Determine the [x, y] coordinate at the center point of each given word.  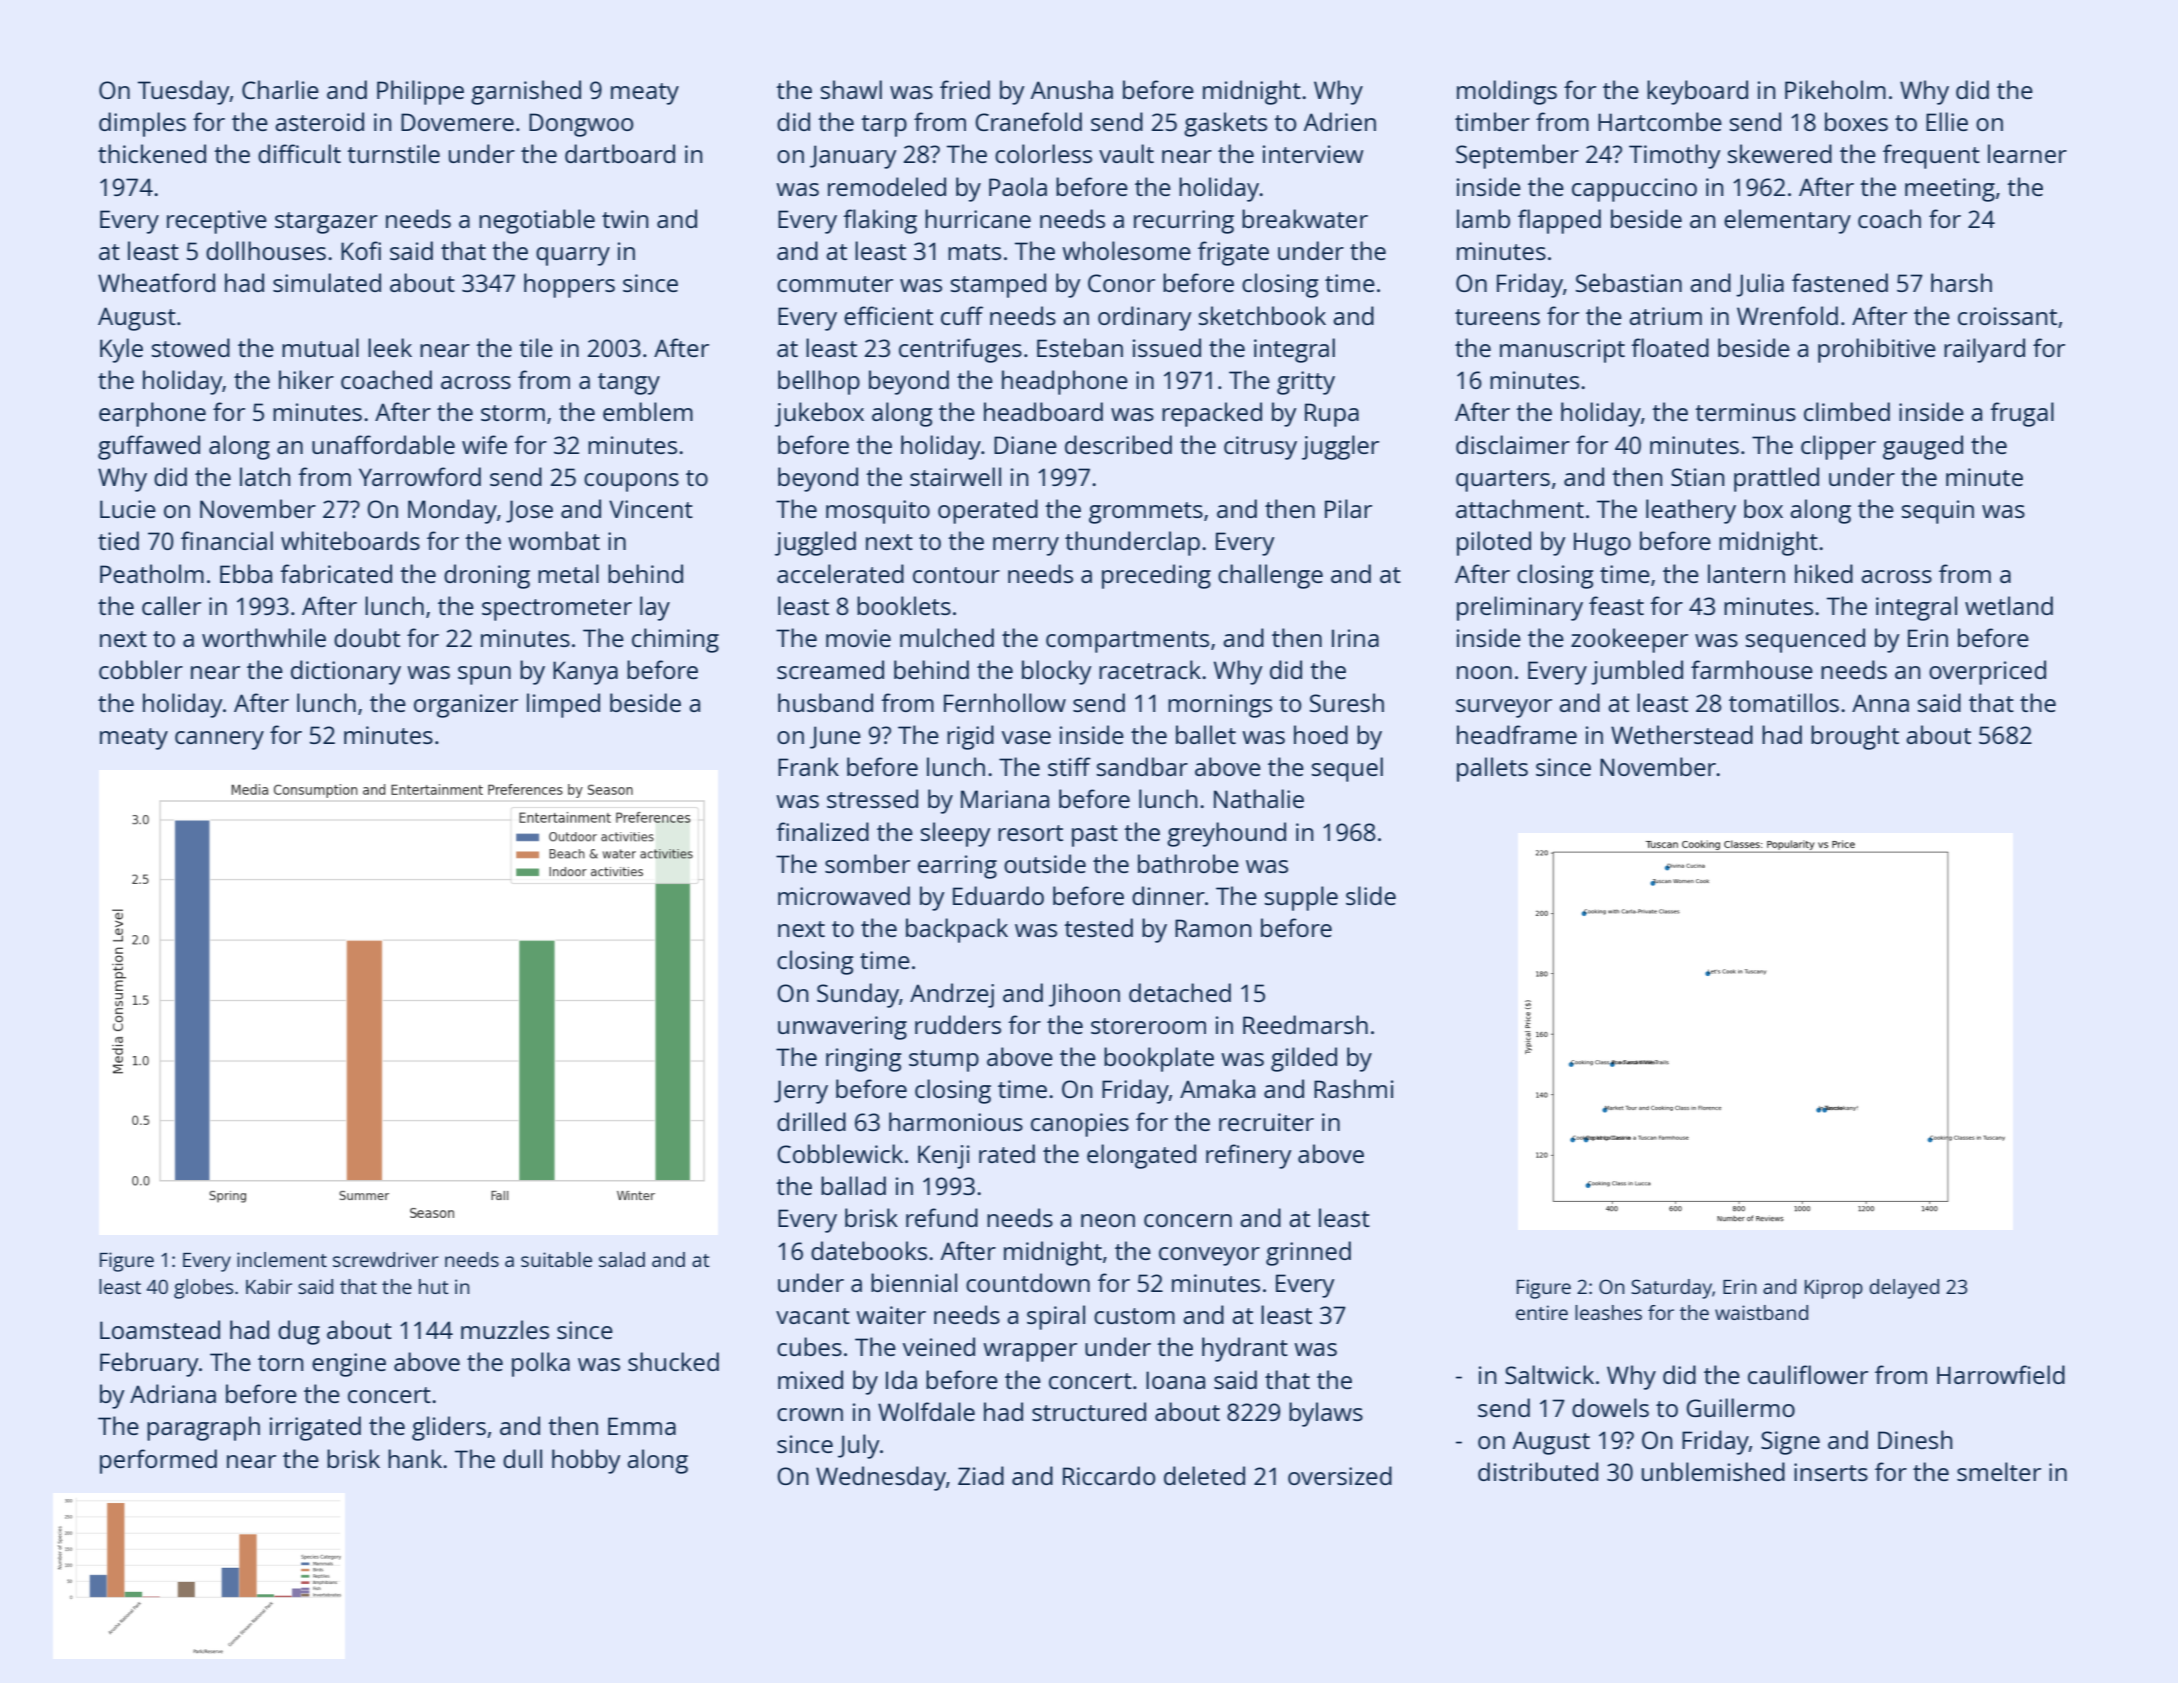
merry [1026, 546]
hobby [586, 1461]
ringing [864, 1060]
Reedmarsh [1305, 1024]
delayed [1904, 1289]
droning [487, 576]
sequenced [1805, 640]
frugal [2022, 414]
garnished [526, 92]
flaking [880, 221]
